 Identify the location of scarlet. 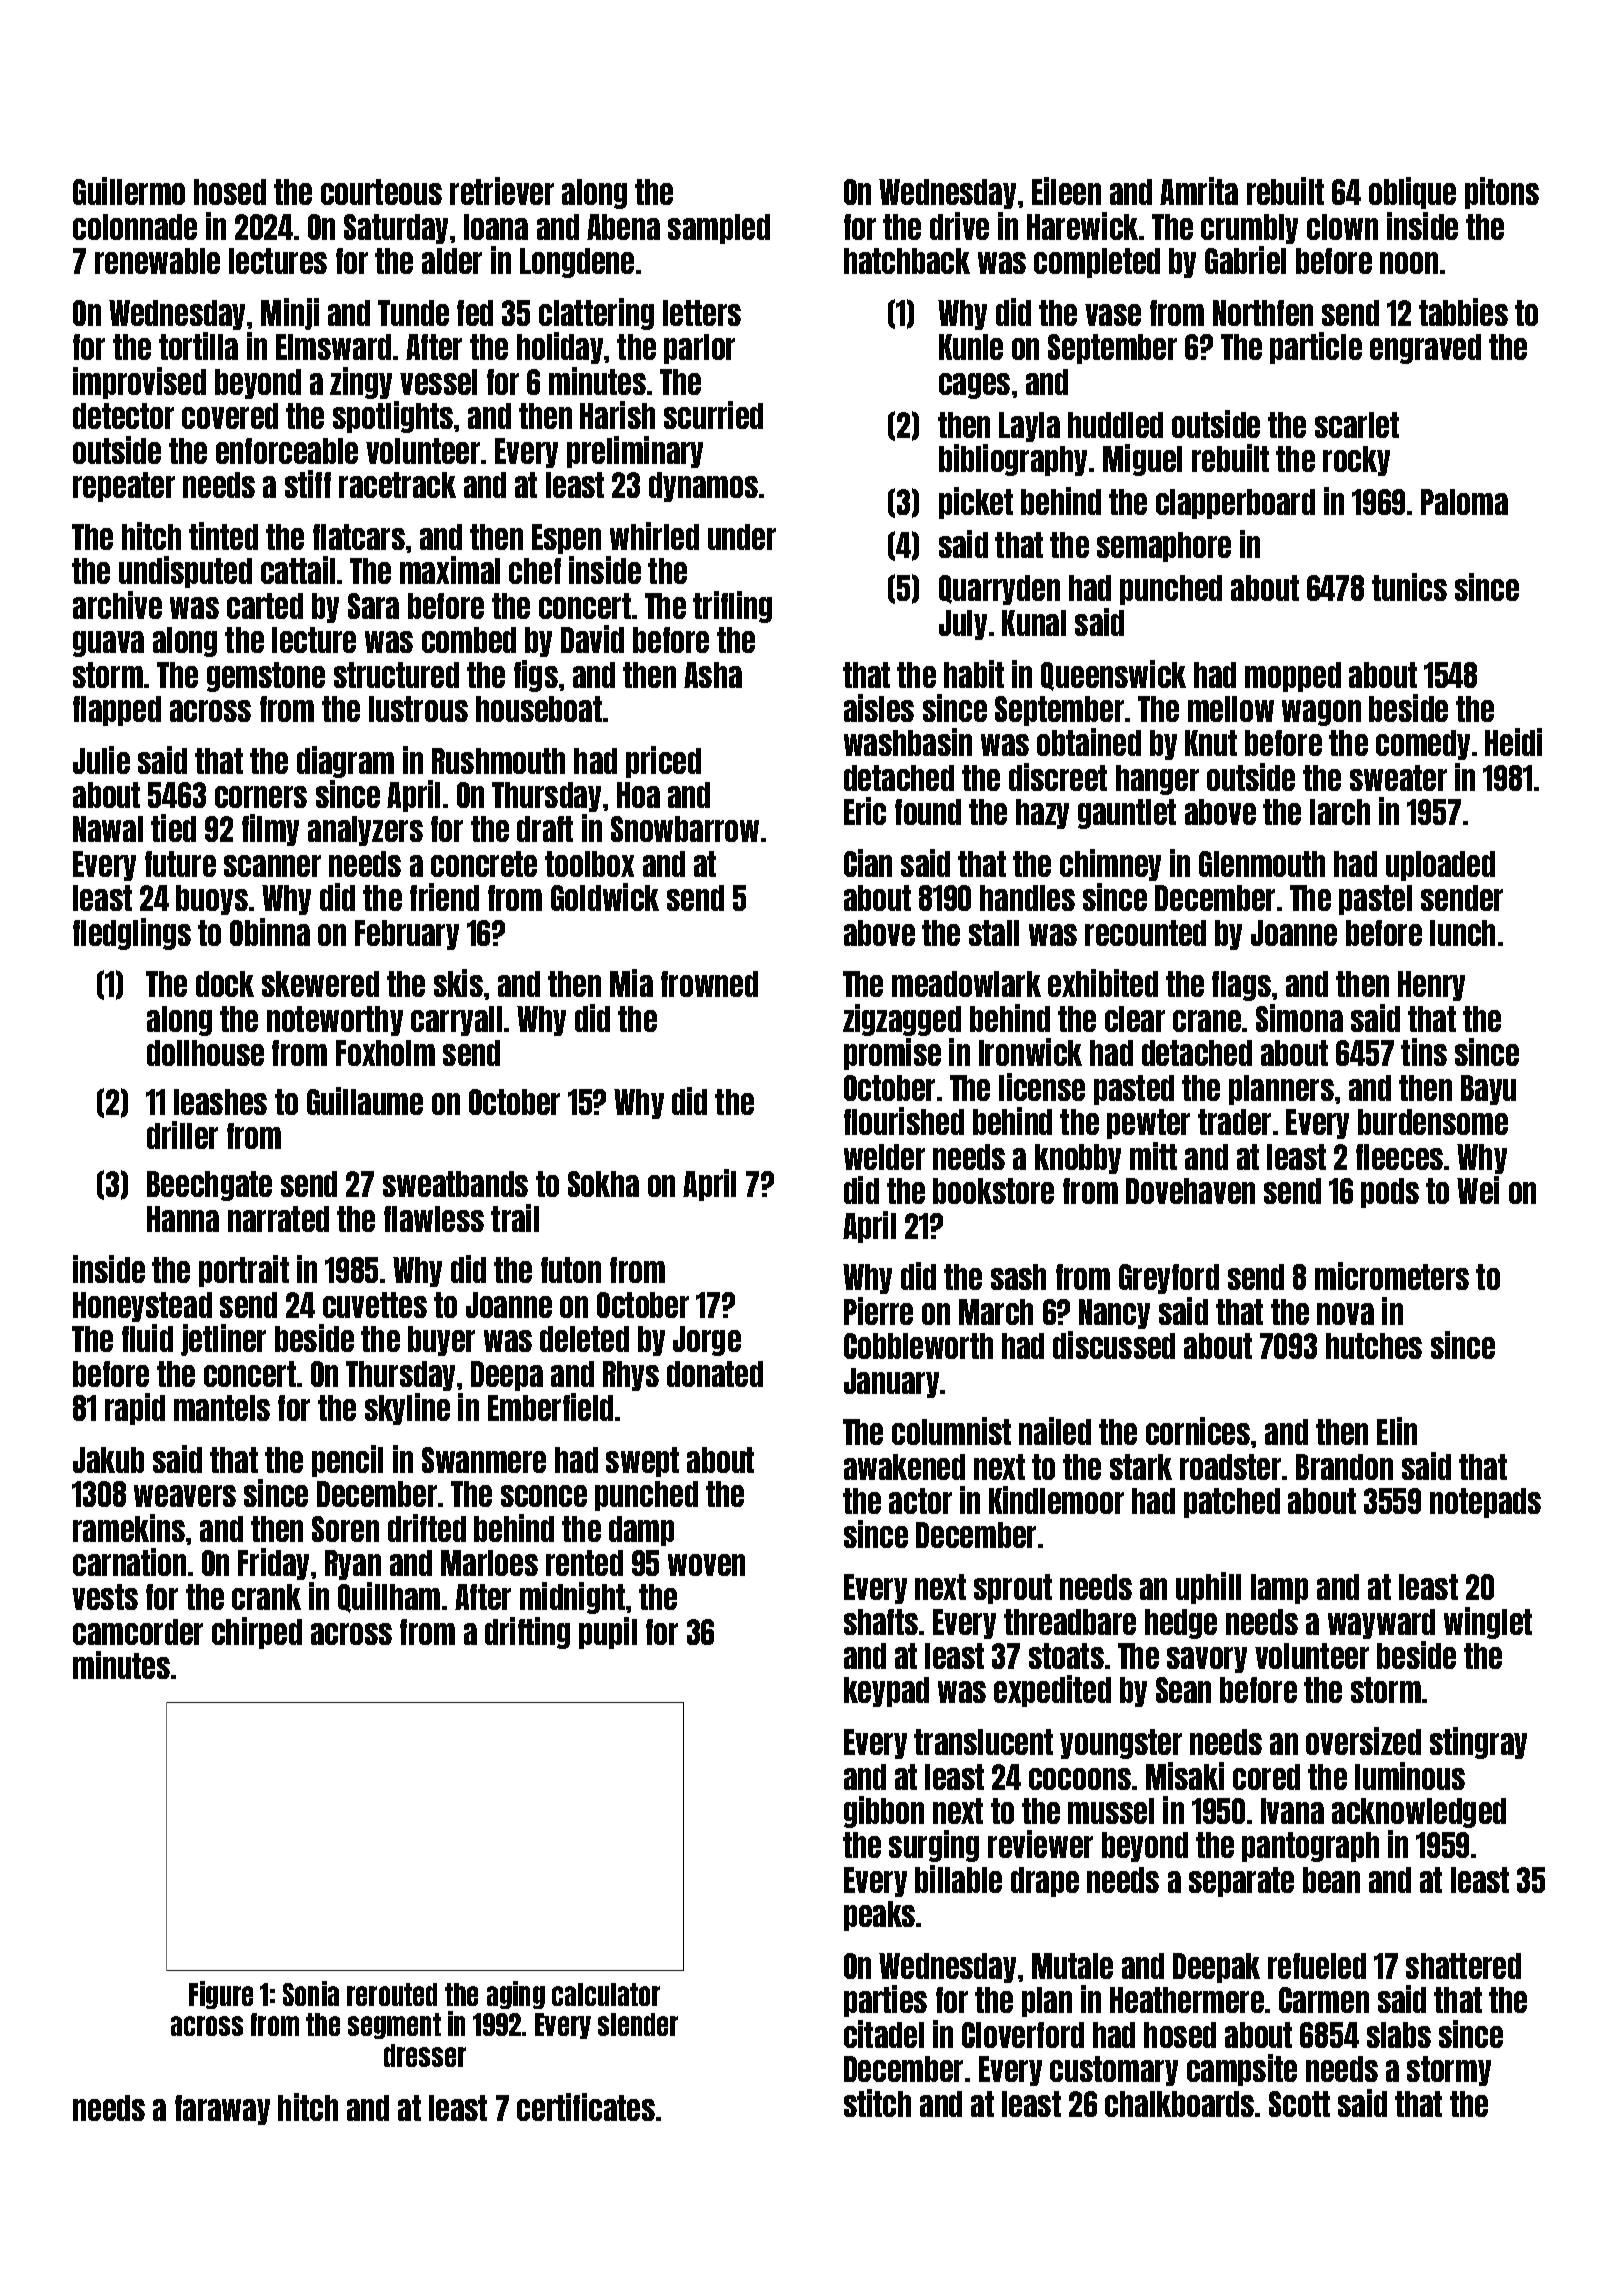
(1357, 425).
